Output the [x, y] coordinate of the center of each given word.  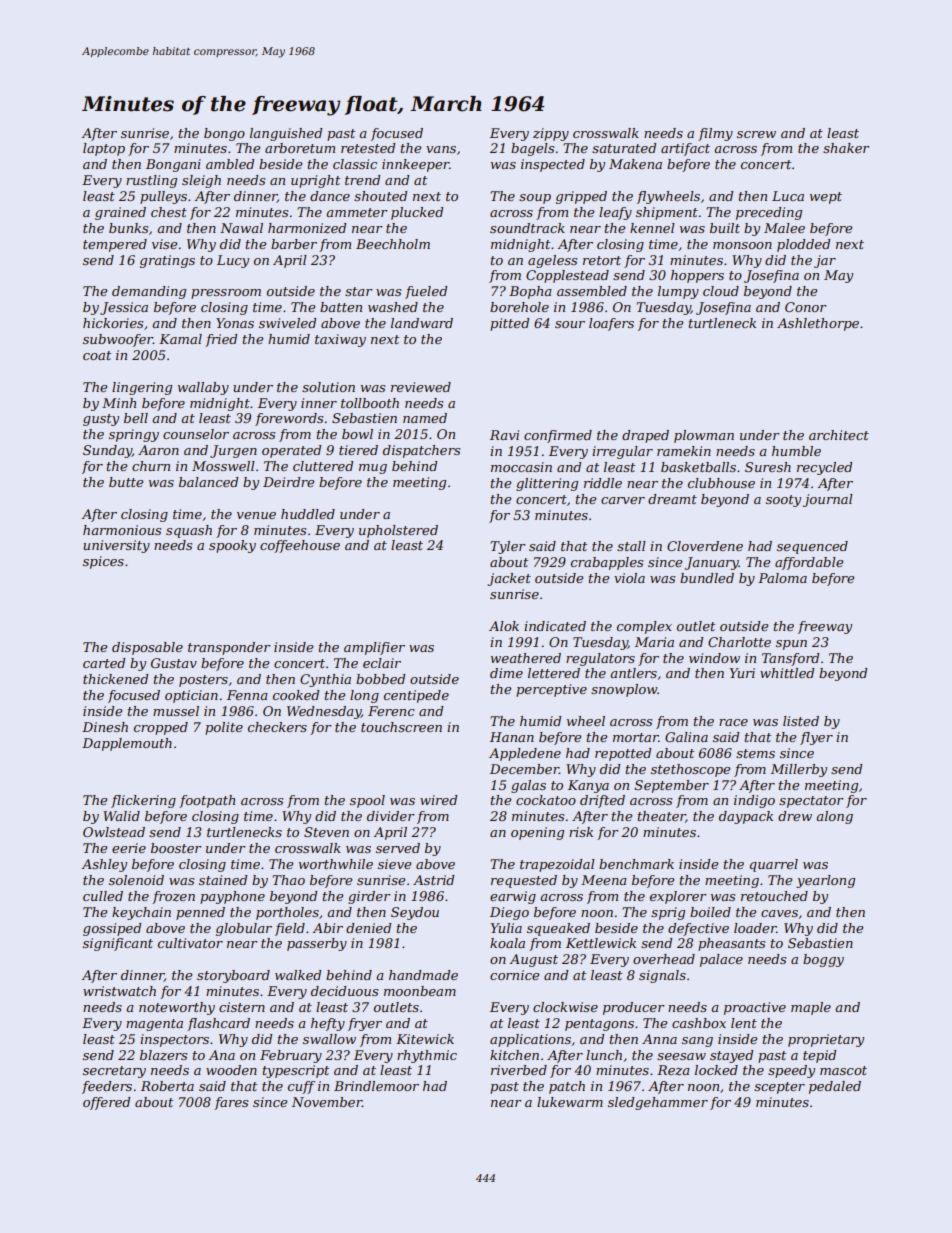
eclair [382, 663]
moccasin [521, 467]
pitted [509, 324]
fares [231, 1103]
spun [791, 645]
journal [828, 500]
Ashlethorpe [818, 324]
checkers [277, 727]
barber [294, 244]
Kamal [180, 339]
